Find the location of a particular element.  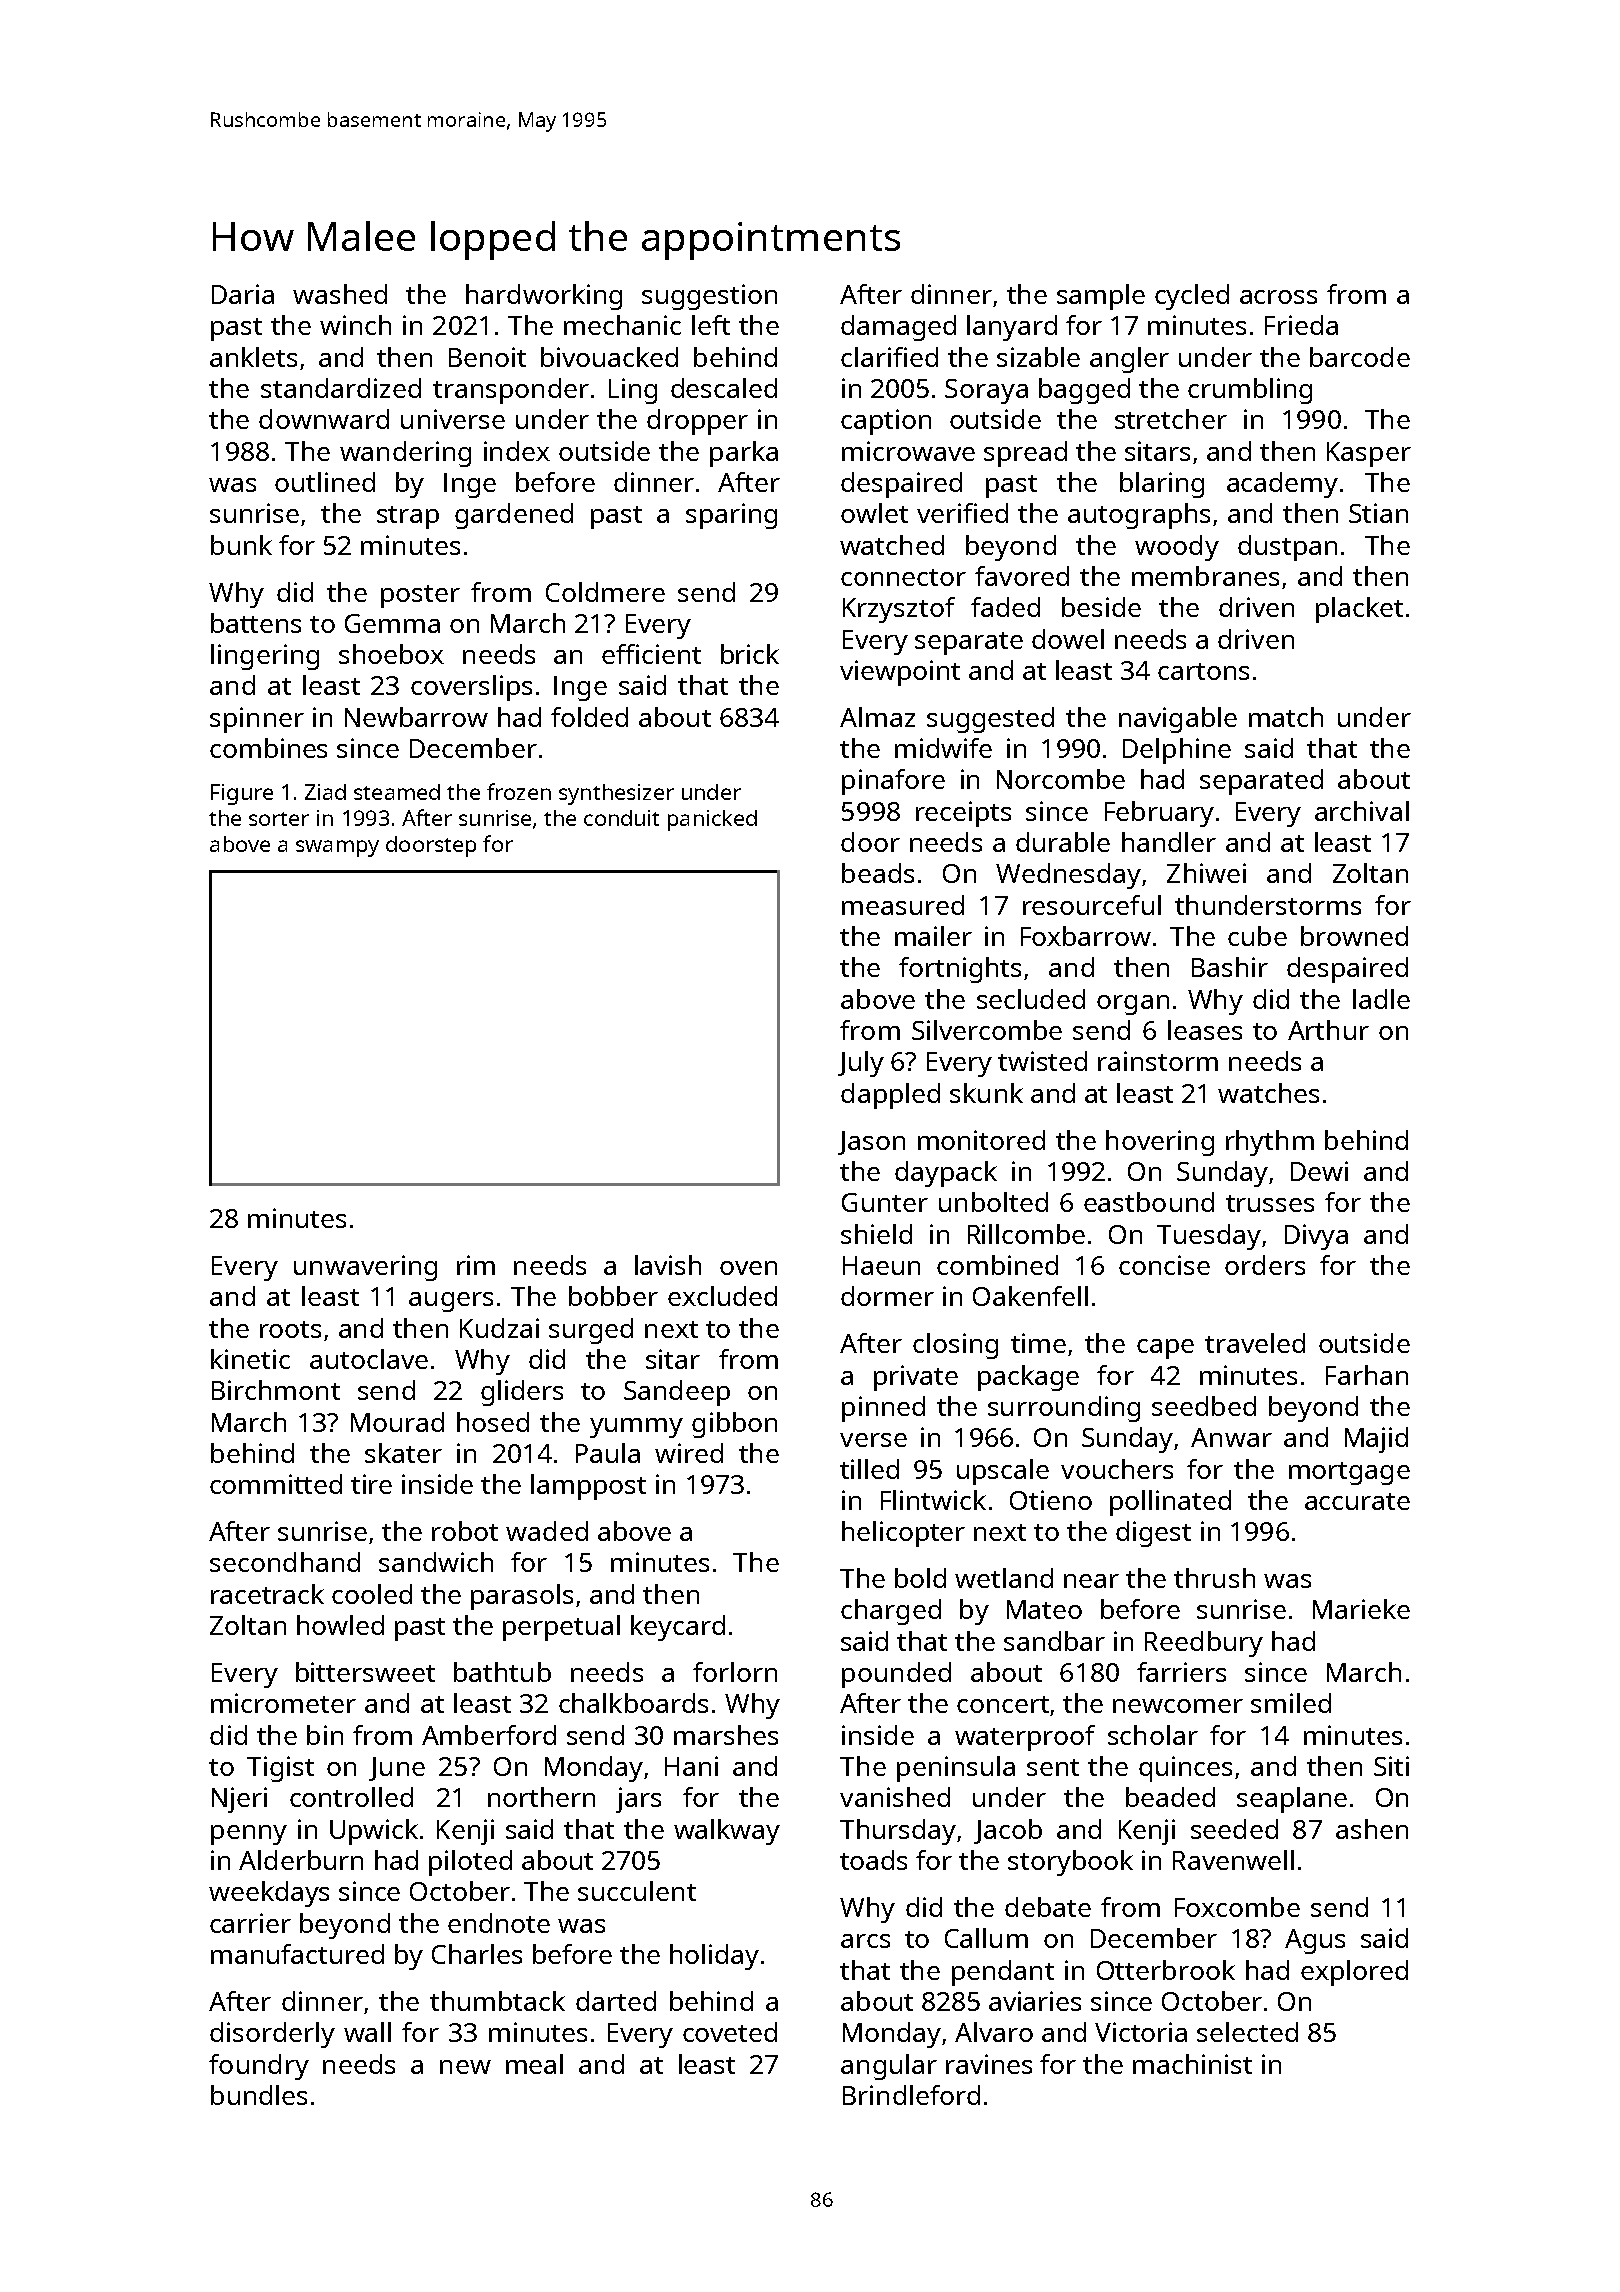

watches is located at coordinates (1268, 1093).
